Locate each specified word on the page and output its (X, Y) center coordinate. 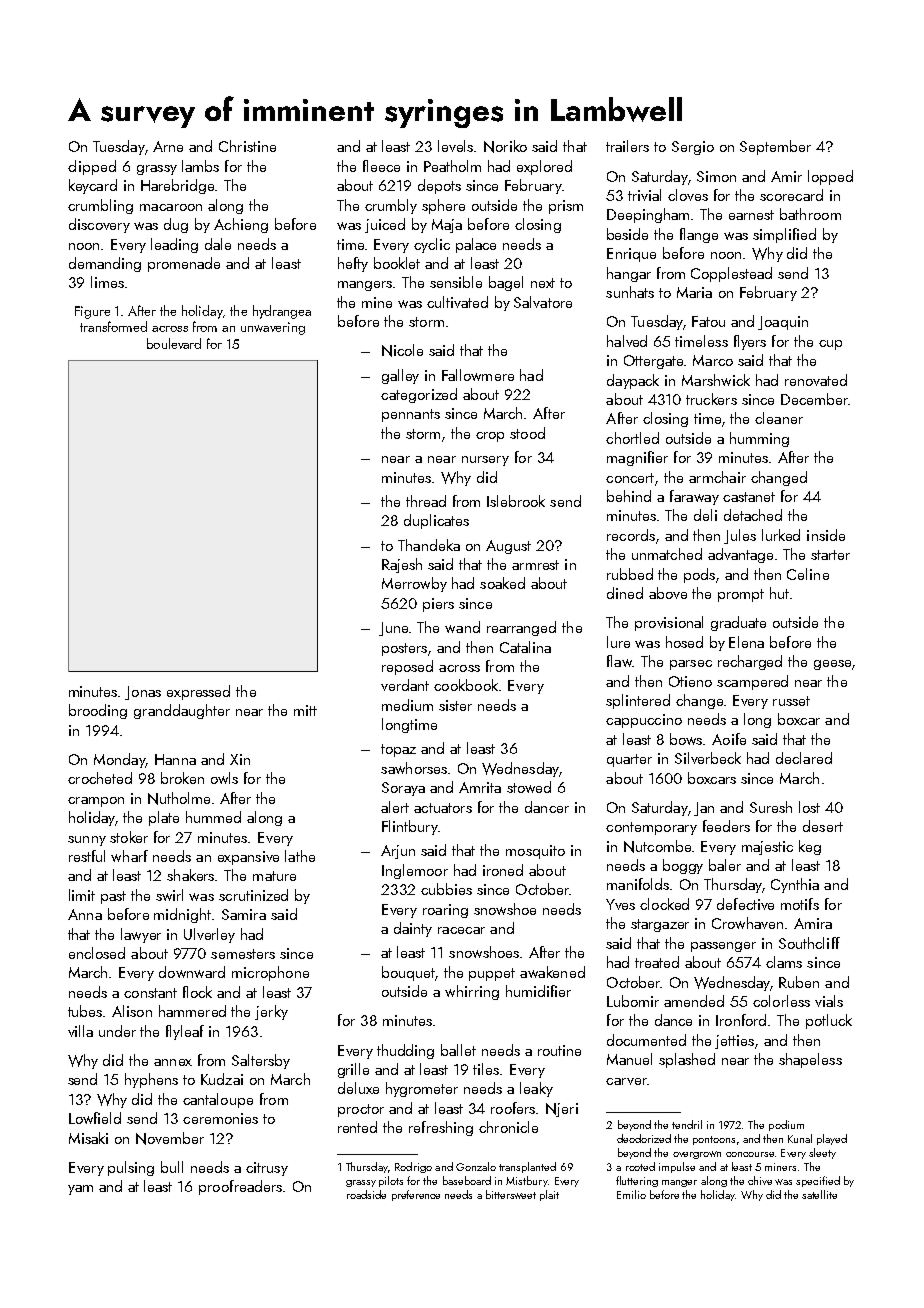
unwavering (273, 328)
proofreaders (240, 1187)
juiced (385, 225)
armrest (535, 565)
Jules (740, 536)
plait (549, 1195)
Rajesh (402, 565)
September (775, 147)
